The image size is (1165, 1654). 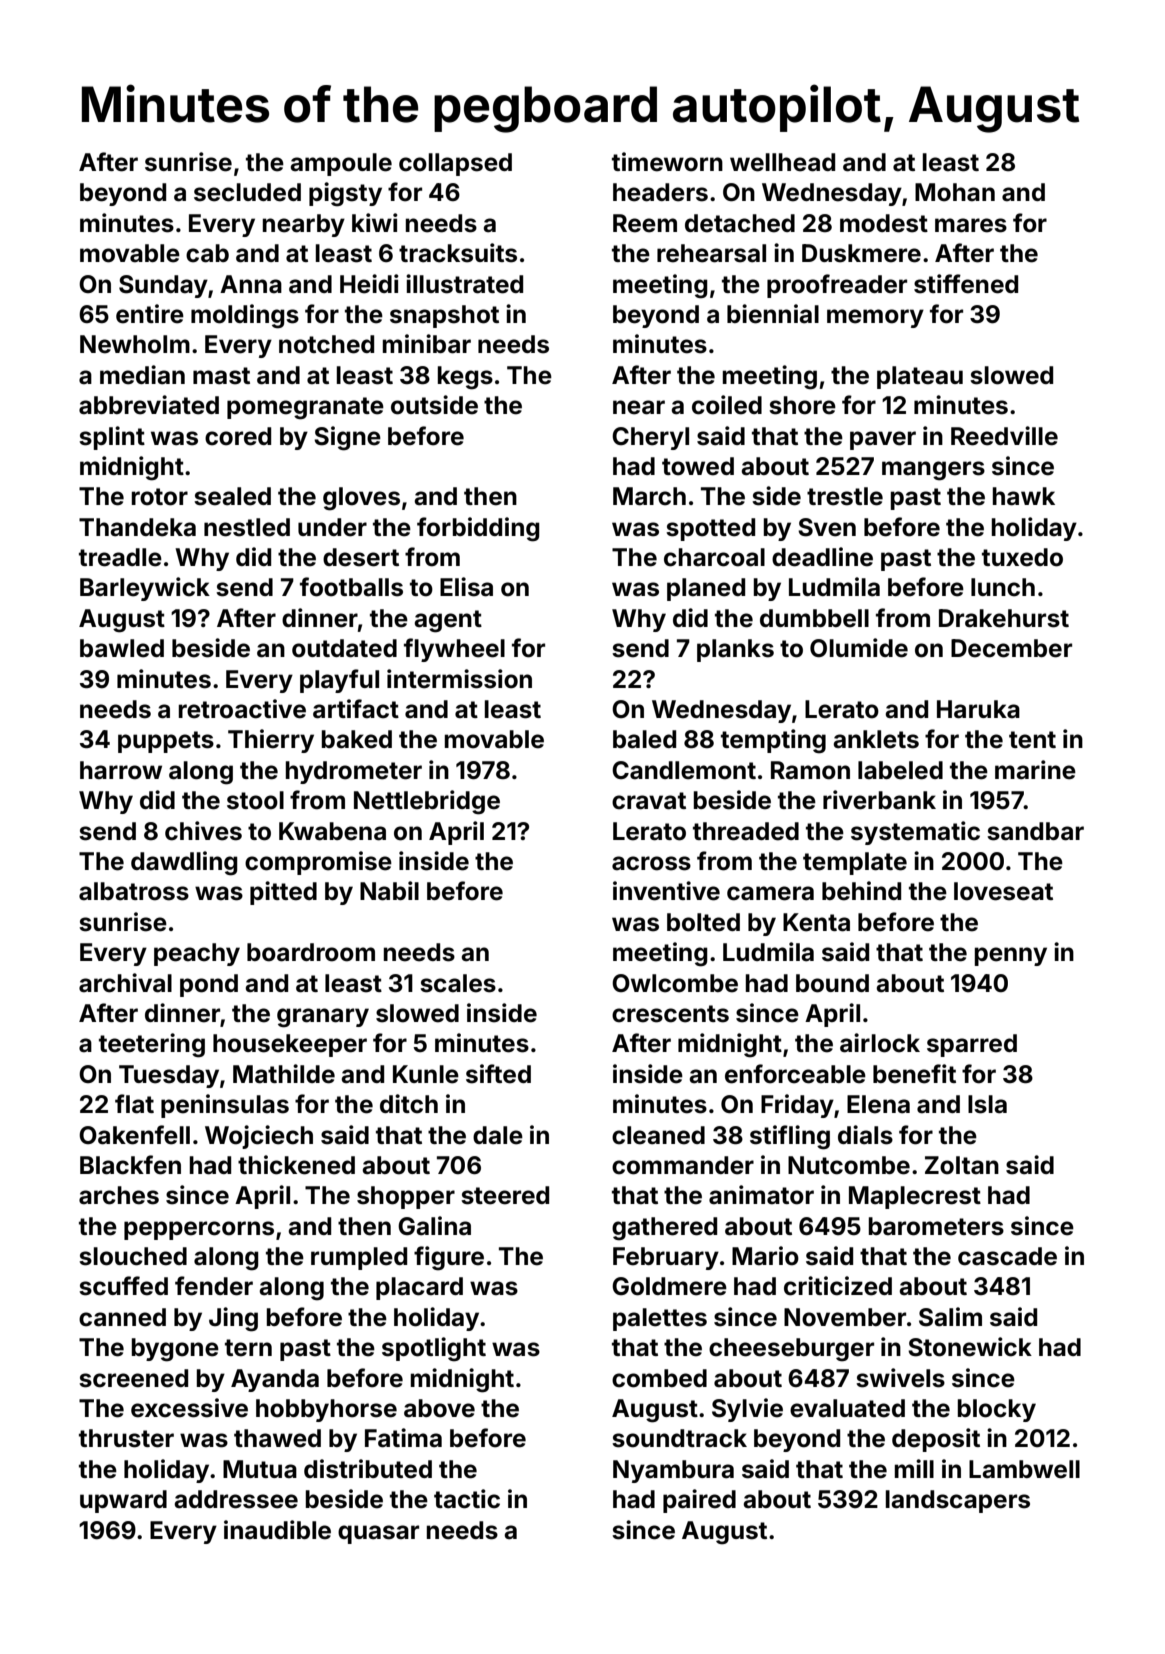 I want to click on commander, so click(x=683, y=1165).
